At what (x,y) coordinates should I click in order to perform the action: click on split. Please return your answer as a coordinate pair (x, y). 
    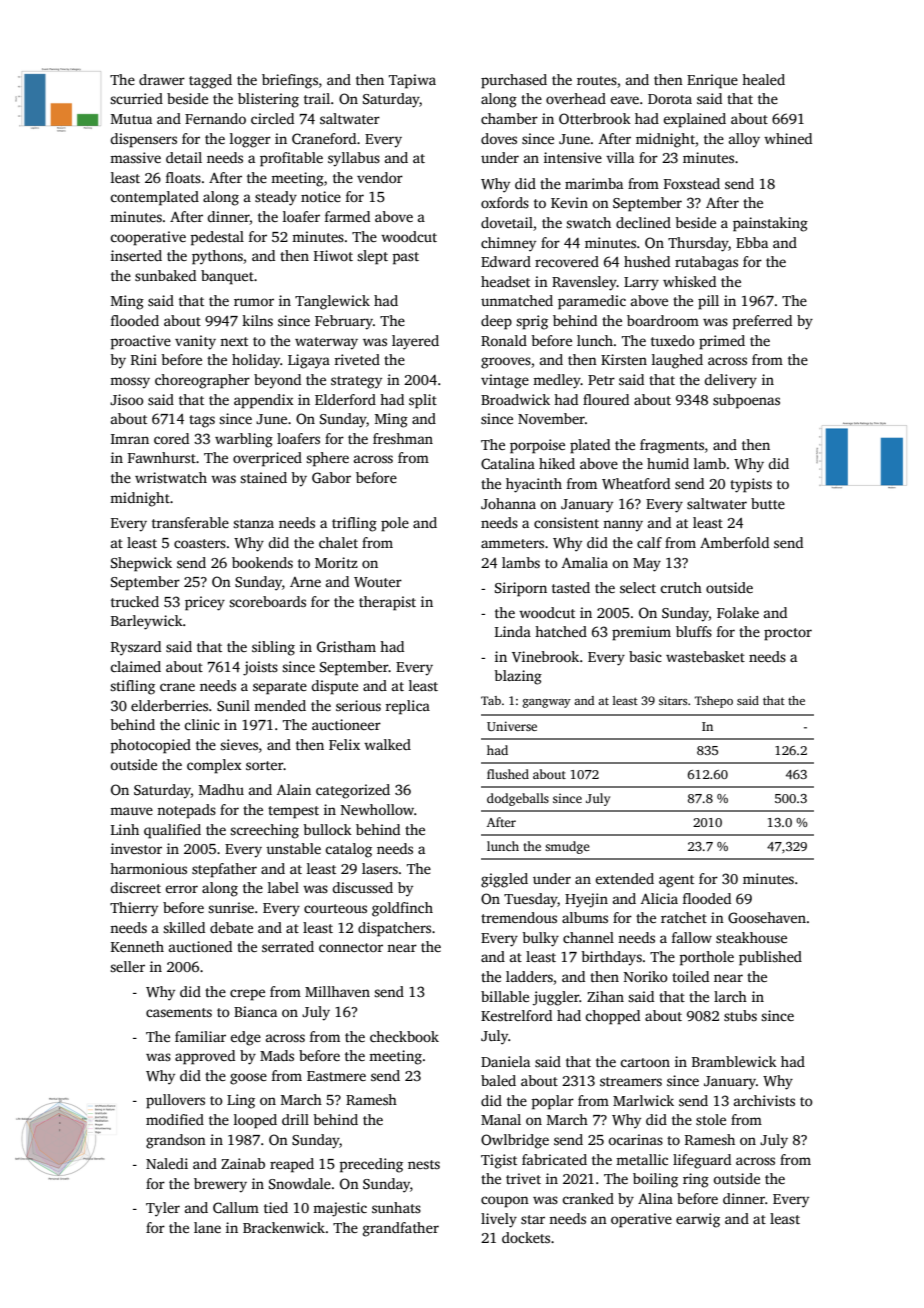
    Looking at the image, I should click on (423, 401).
